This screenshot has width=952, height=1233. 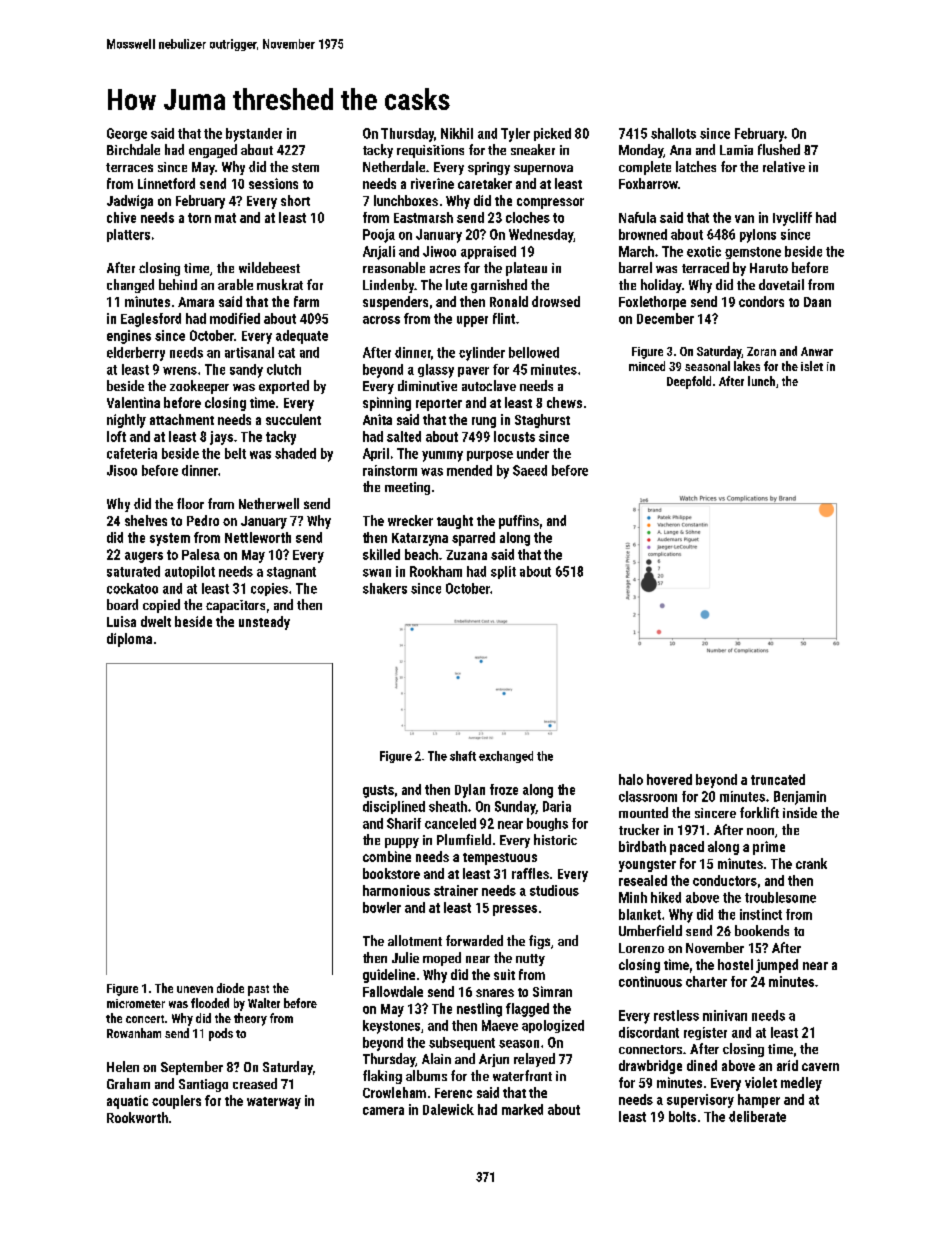 What do you see at coordinates (254, 135) in the screenshot?
I see `bystander` at bounding box center [254, 135].
